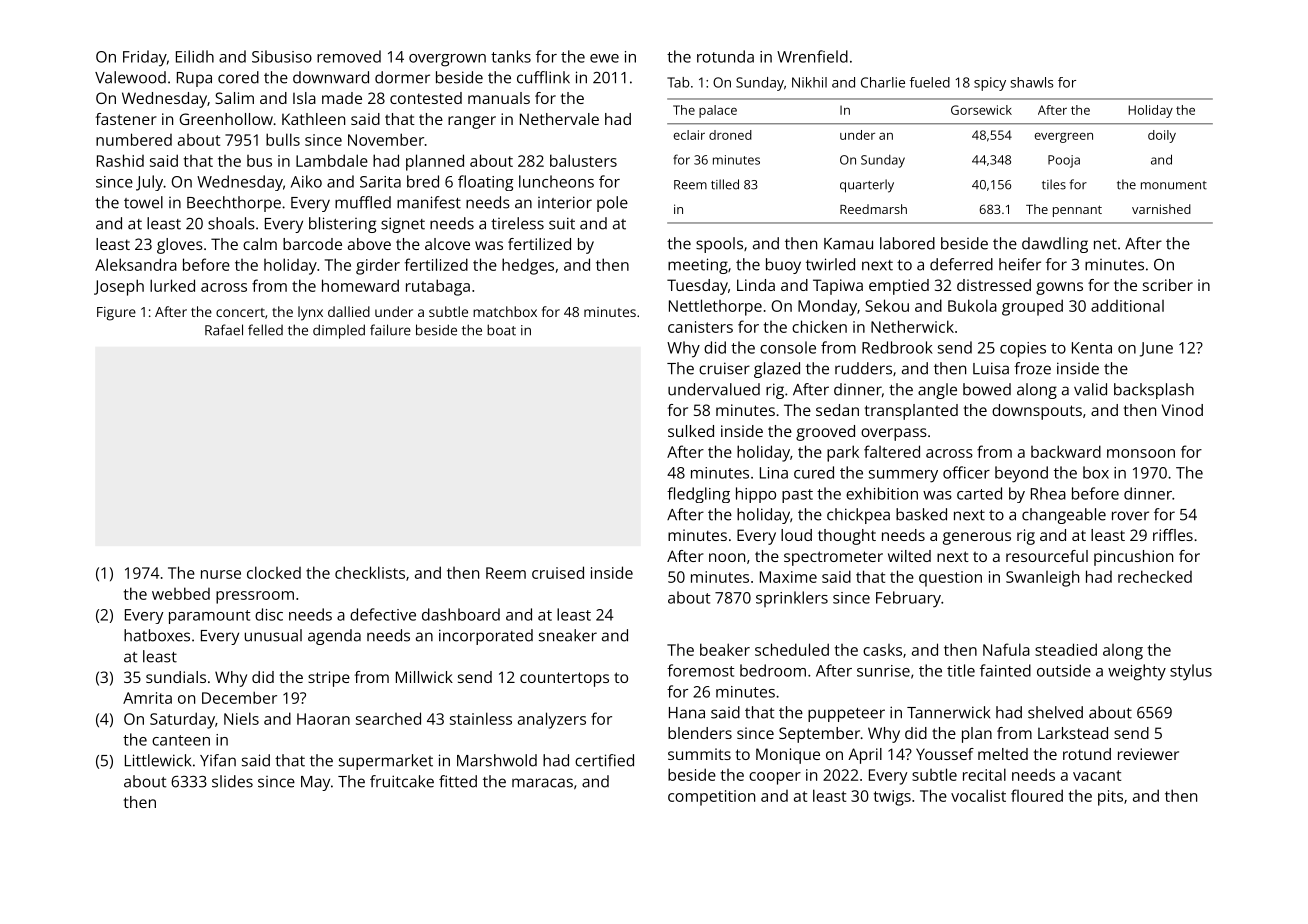 Image resolution: width=1308 pixels, height=924 pixels. What do you see at coordinates (809, 82) in the page?
I see `Nikhil` at bounding box center [809, 82].
